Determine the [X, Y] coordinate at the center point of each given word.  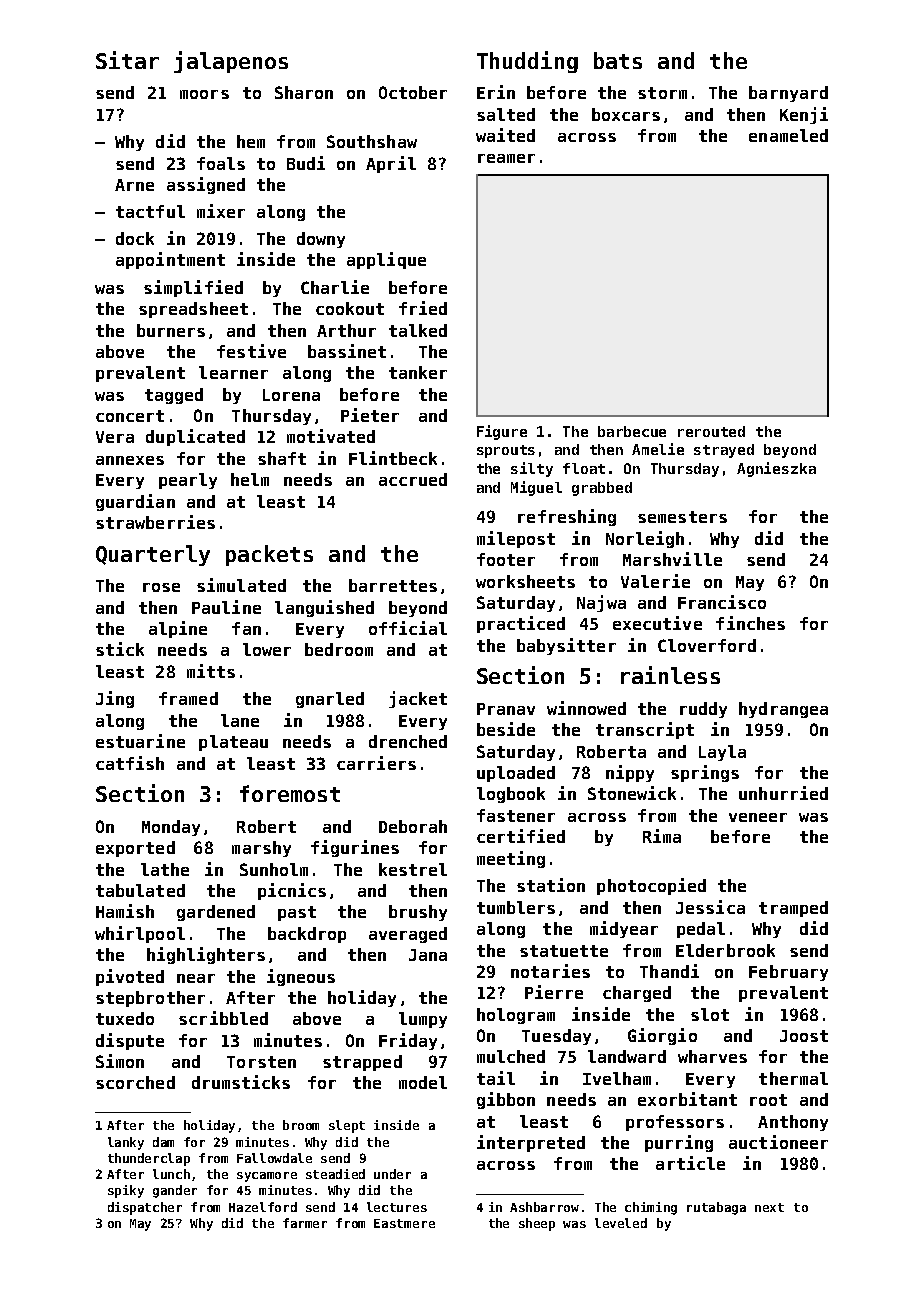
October [413, 92]
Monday [171, 828]
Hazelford [263, 1207]
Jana [428, 955]
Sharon [304, 92]
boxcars [626, 114]
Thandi [669, 971]
